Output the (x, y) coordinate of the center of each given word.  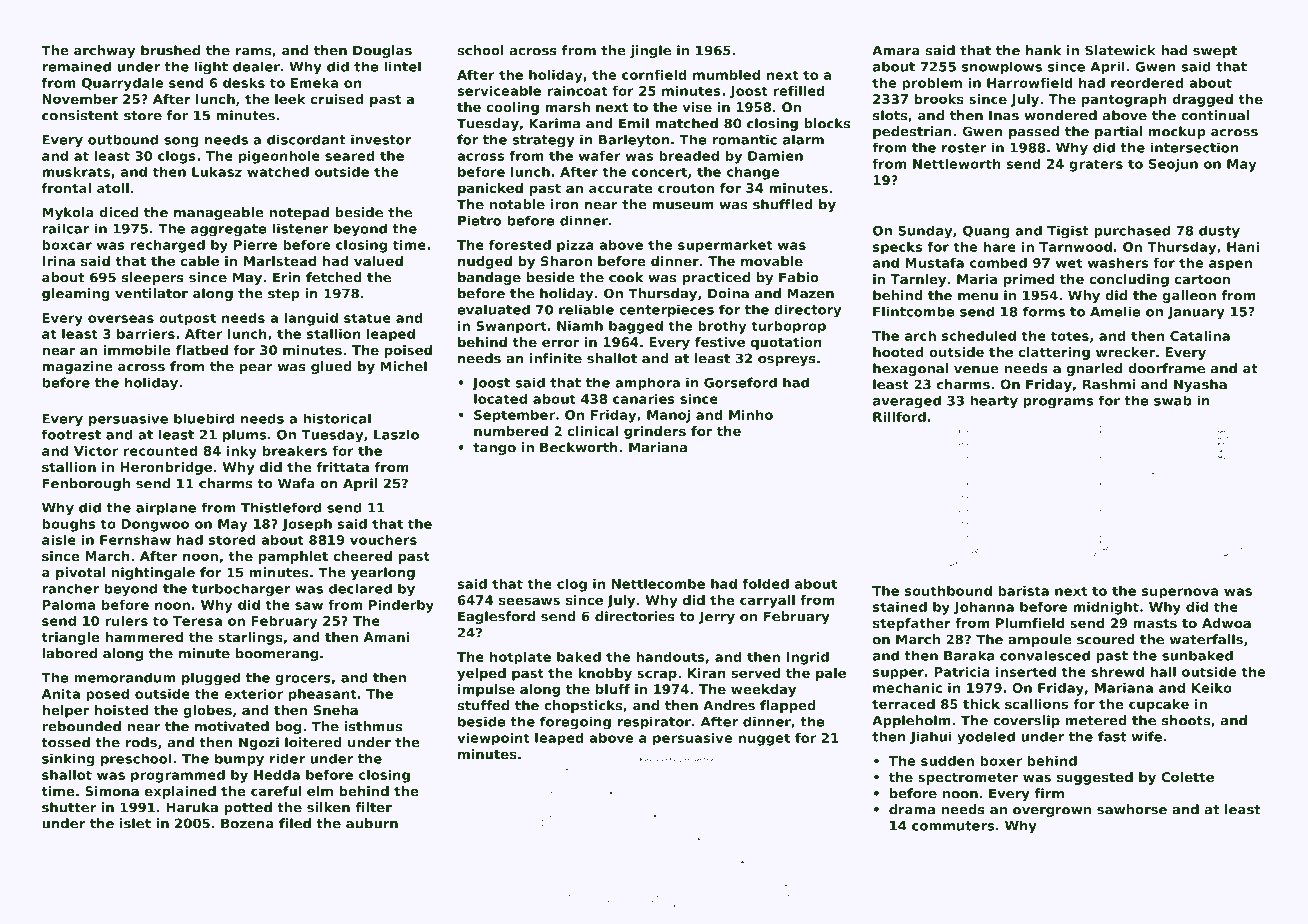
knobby (605, 674)
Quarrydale (123, 84)
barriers (146, 334)
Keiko (1212, 688)
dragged (1202, 100)
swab (1173, 401)
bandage (489, 278)
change (753, 173)
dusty (1219, 232)
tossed (66, 742)
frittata (342, 467)
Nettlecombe (658, 584)
